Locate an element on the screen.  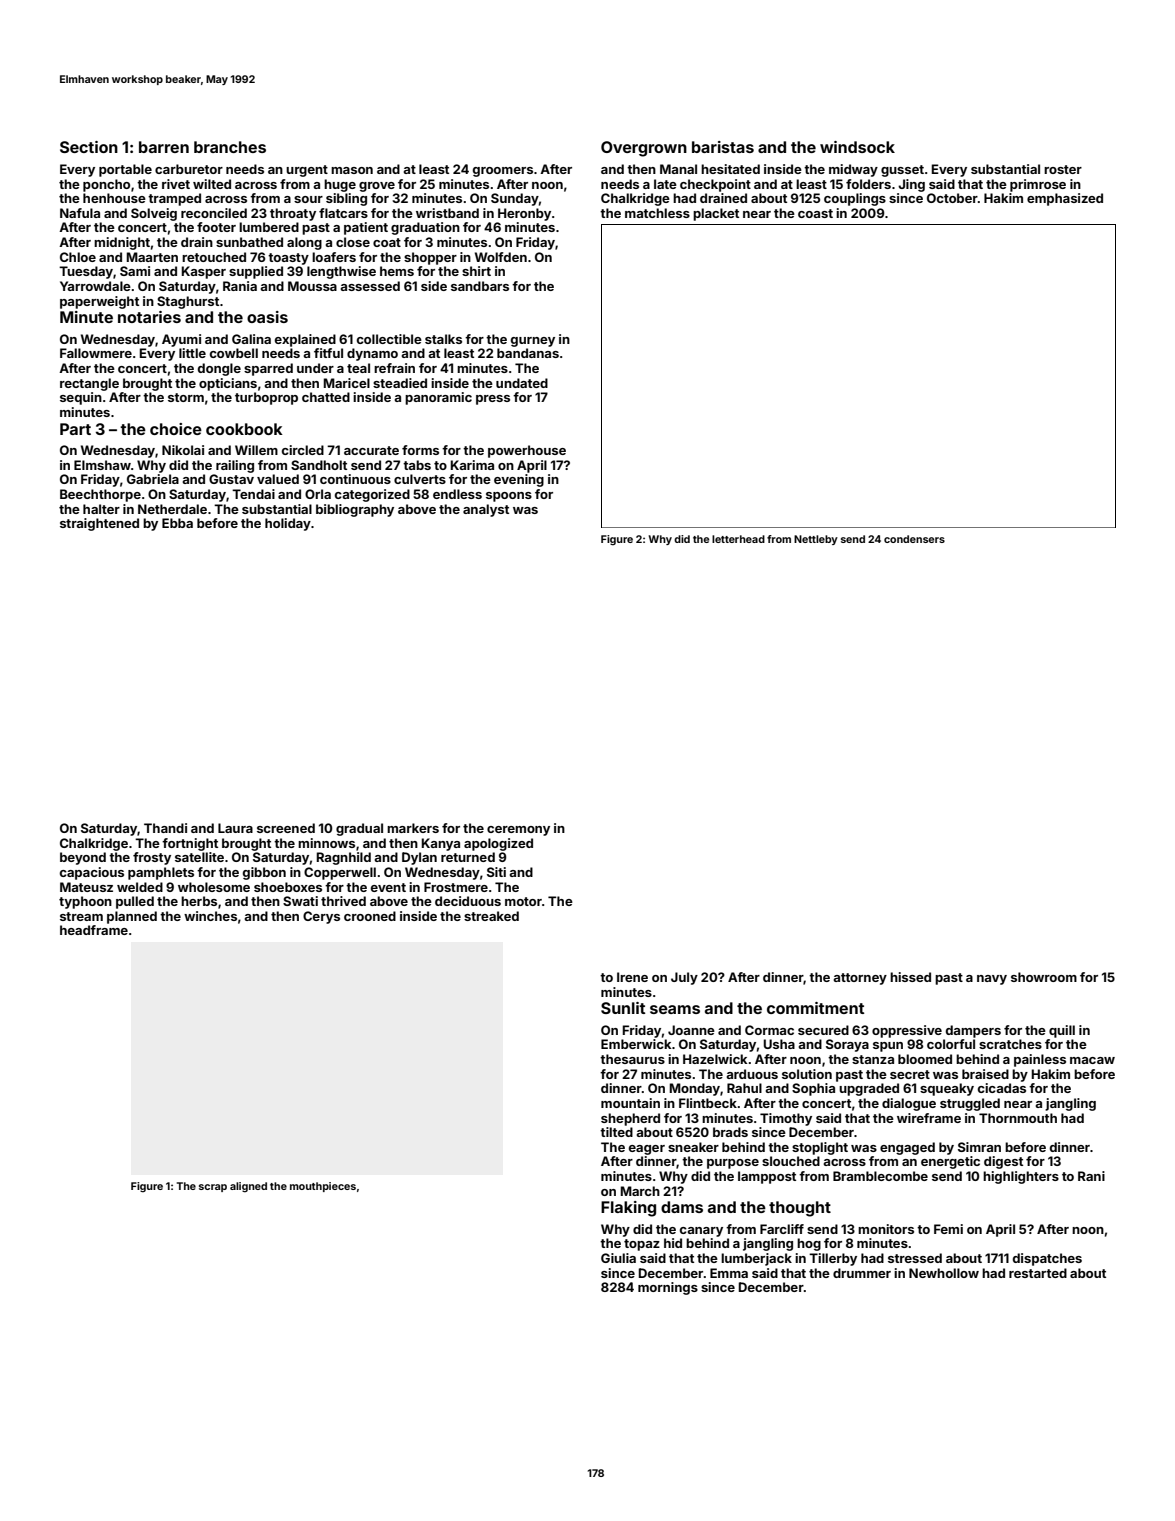
emphasized is located at coordinates (1065, 199).
